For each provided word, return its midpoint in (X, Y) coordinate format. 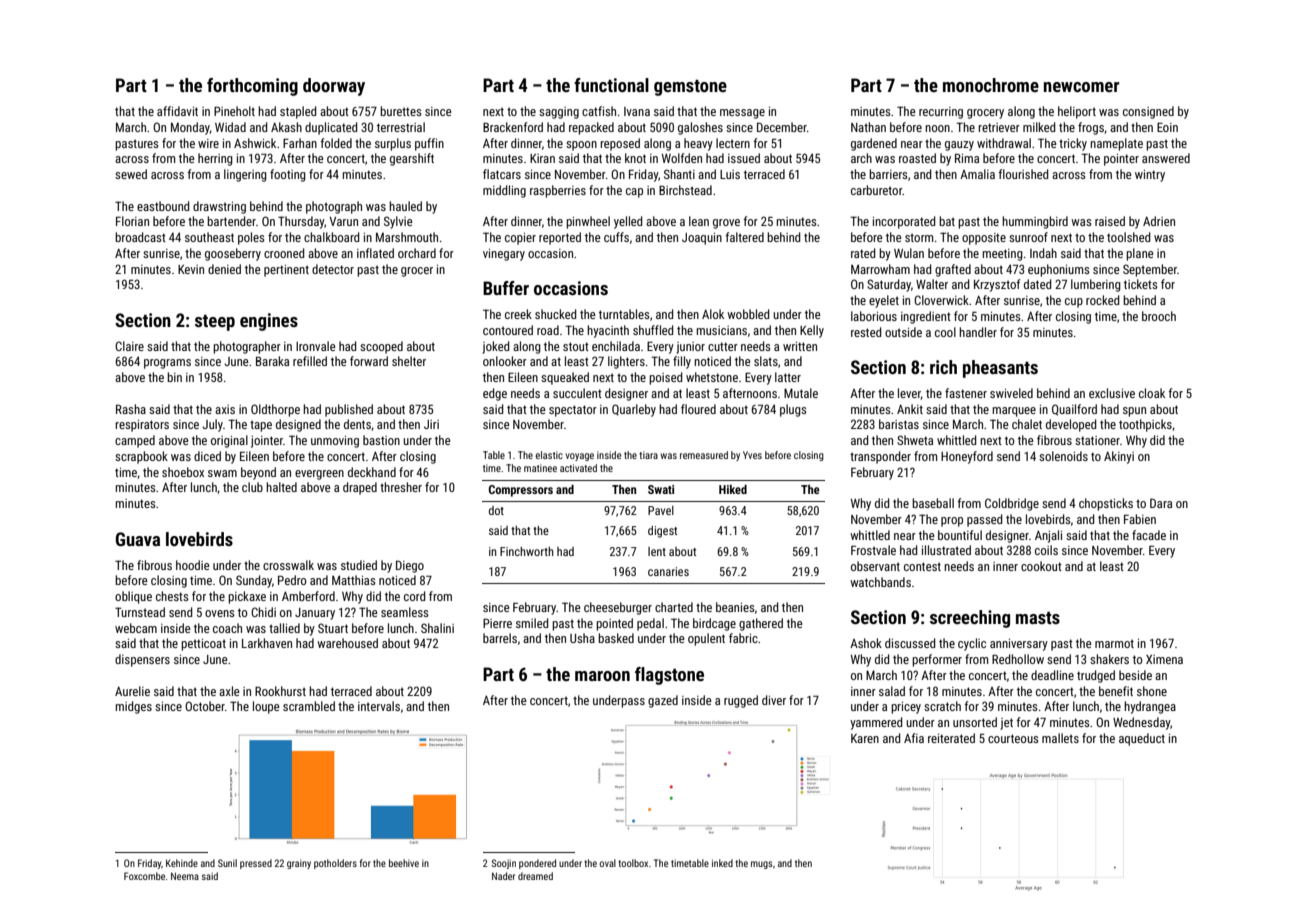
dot (496, 510)
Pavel (661, 510)
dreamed (535, 876)
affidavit (177, 111)
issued (744, 158)
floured (698, 409)
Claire (129, 346)
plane (1140, 254)
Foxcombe (144, 876)
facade (1149, 535)
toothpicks (1145, 425)
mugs (762, 865)
